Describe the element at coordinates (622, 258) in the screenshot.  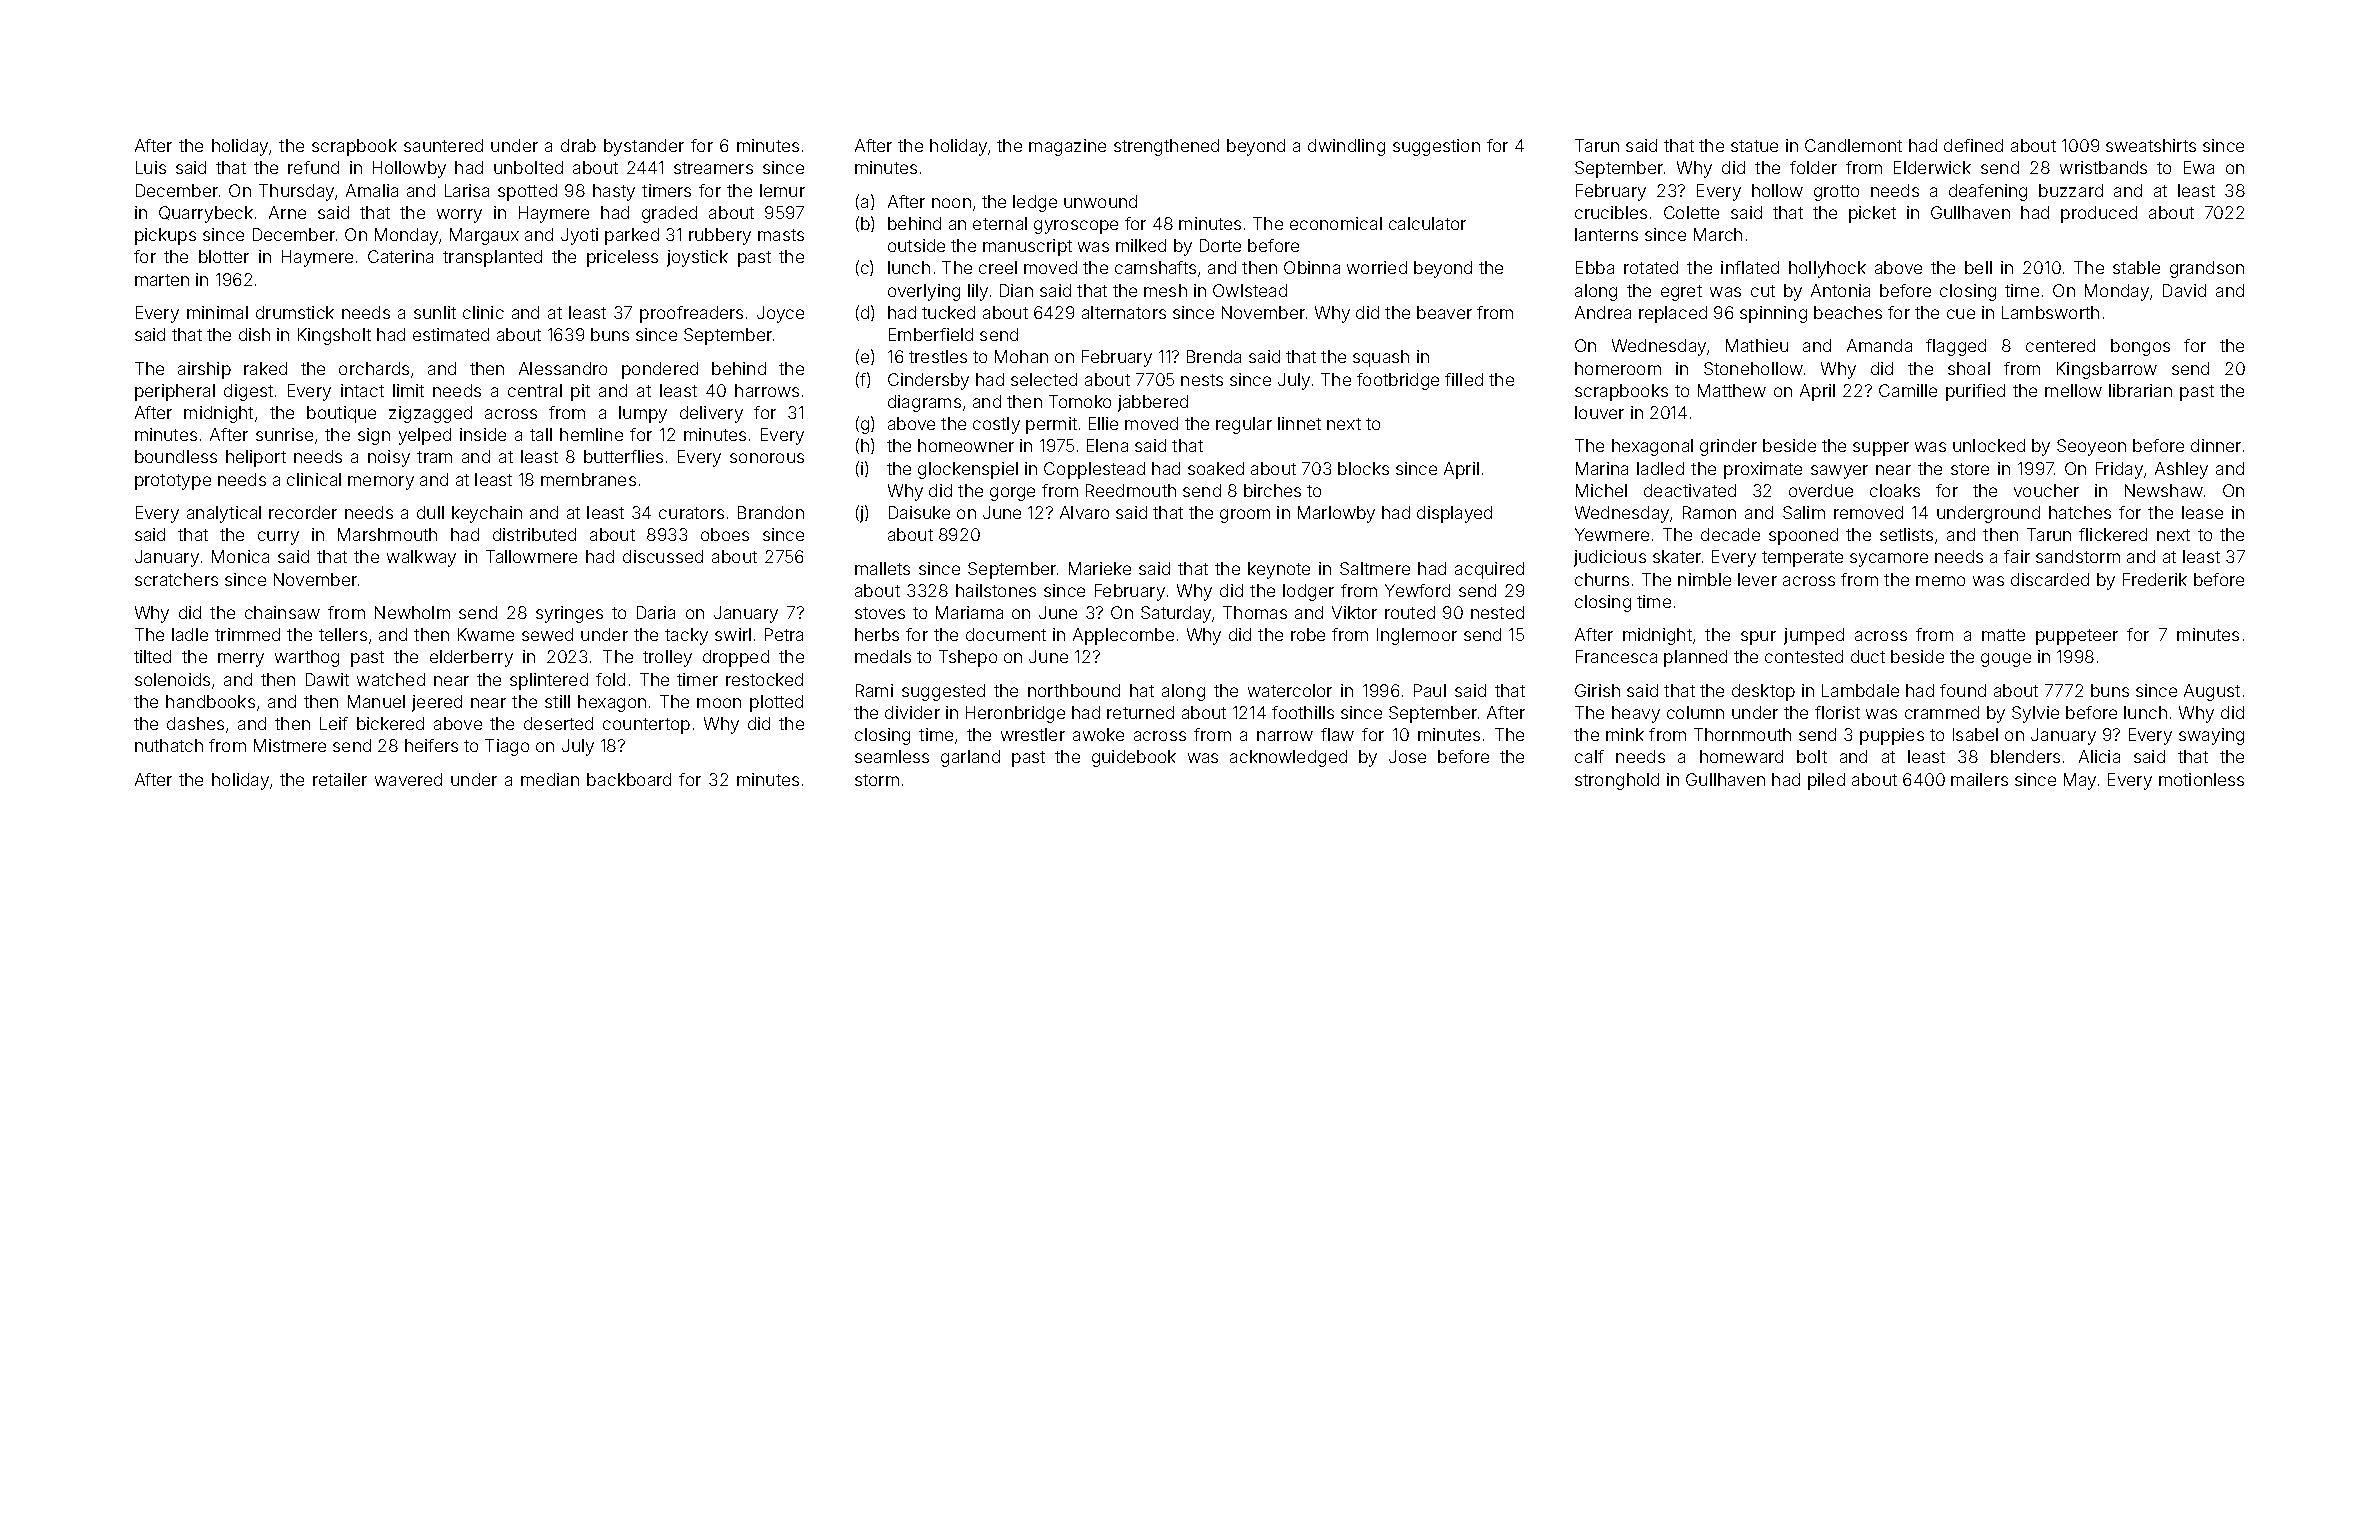
I see `priceless` at that location.
